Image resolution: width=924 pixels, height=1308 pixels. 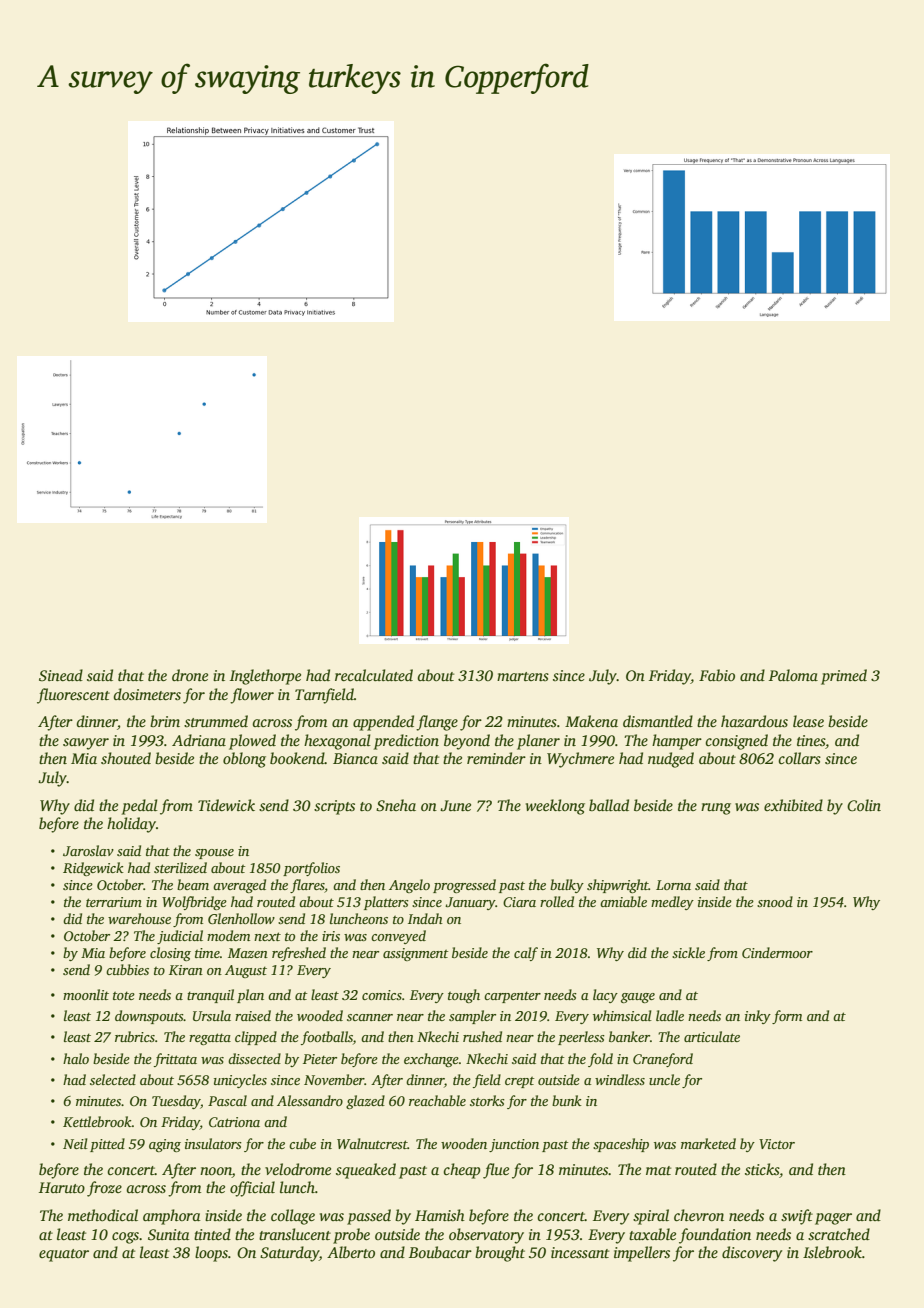 What do you see at coordinates (808, 721) in the page?
I see `lease` at bounding box center [808, 721].
